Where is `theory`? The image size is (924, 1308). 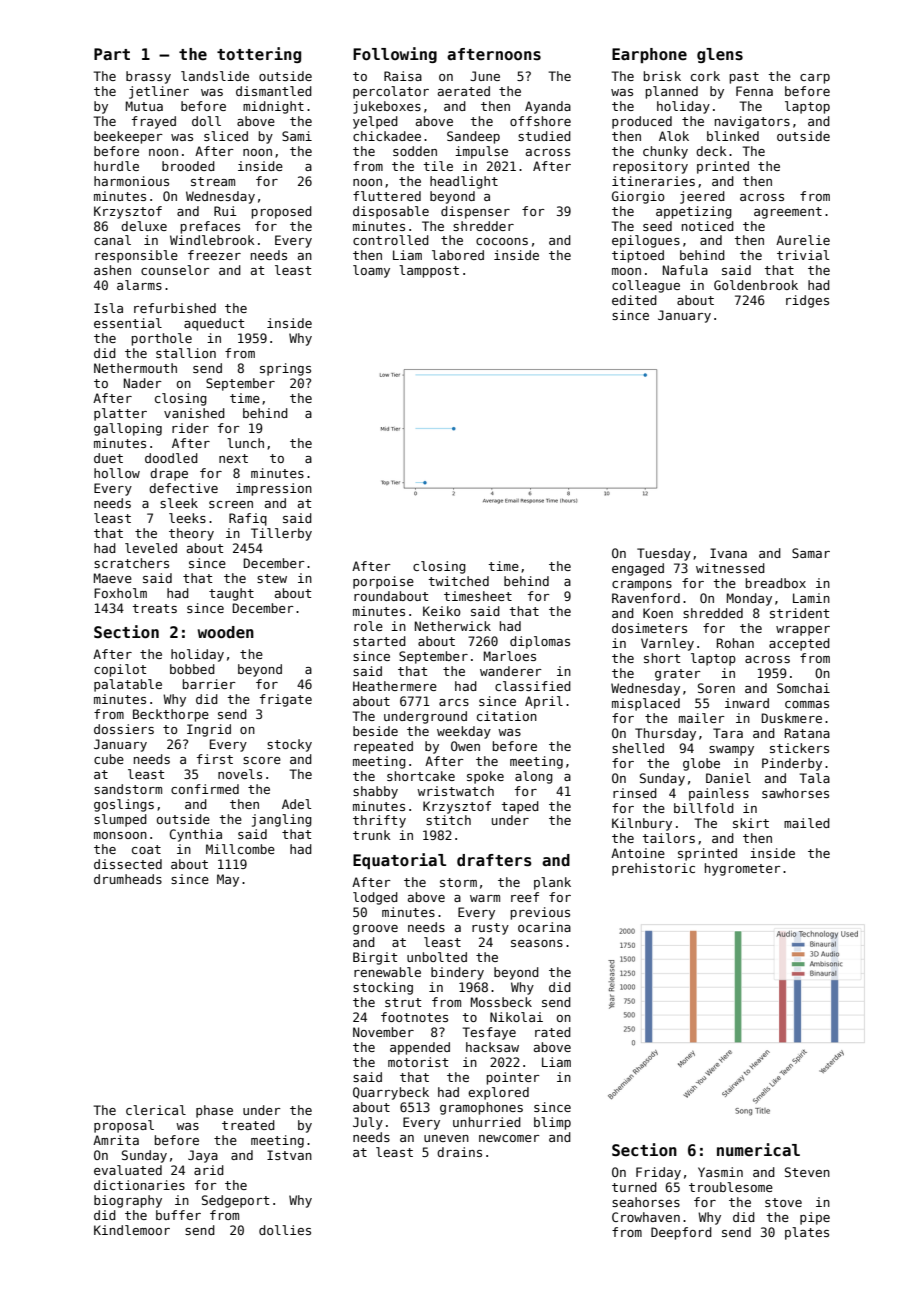
theory is located at coordinates (191, 534).
